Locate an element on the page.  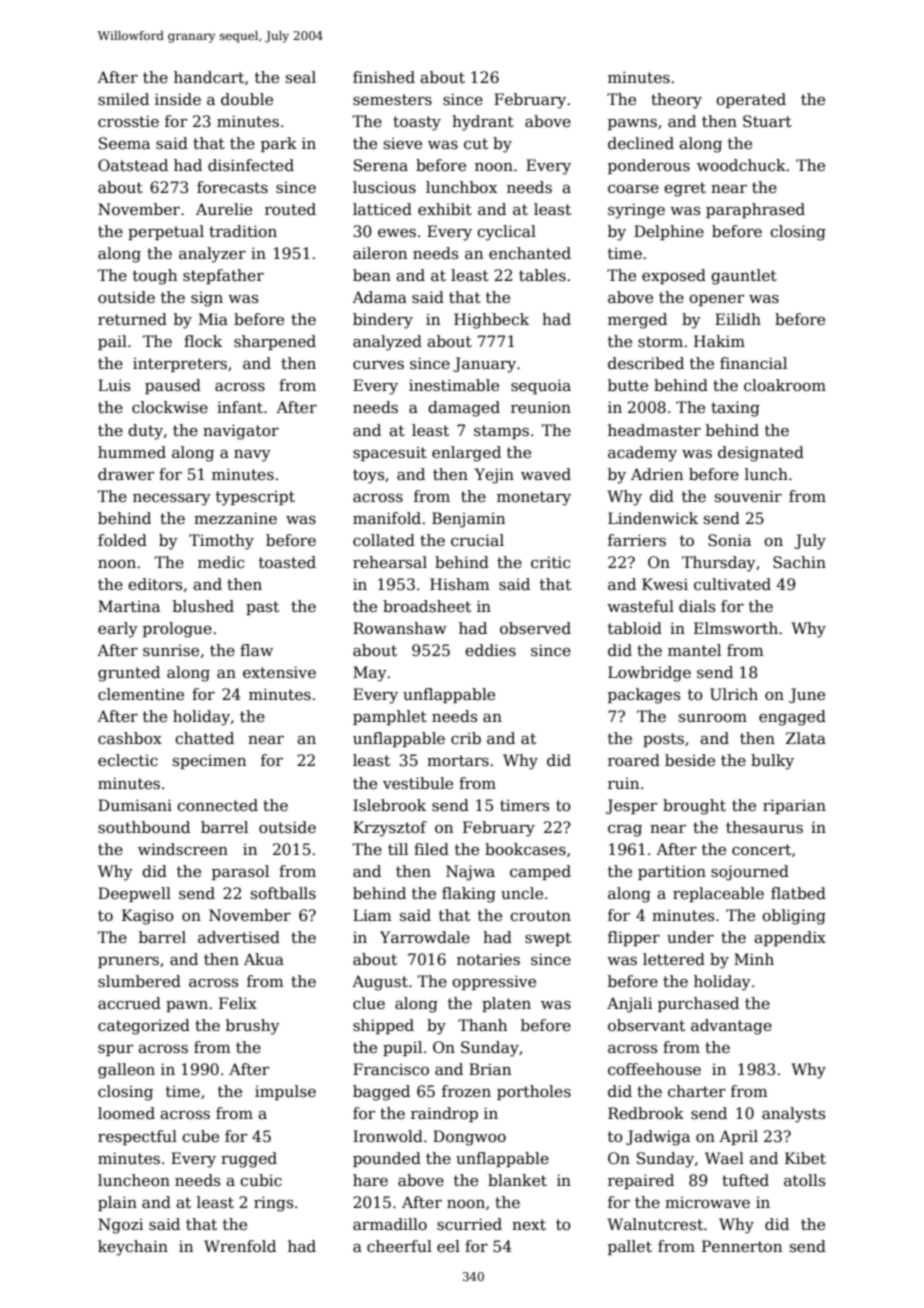
Rowanshaw is located at coordinates (400, 628).
